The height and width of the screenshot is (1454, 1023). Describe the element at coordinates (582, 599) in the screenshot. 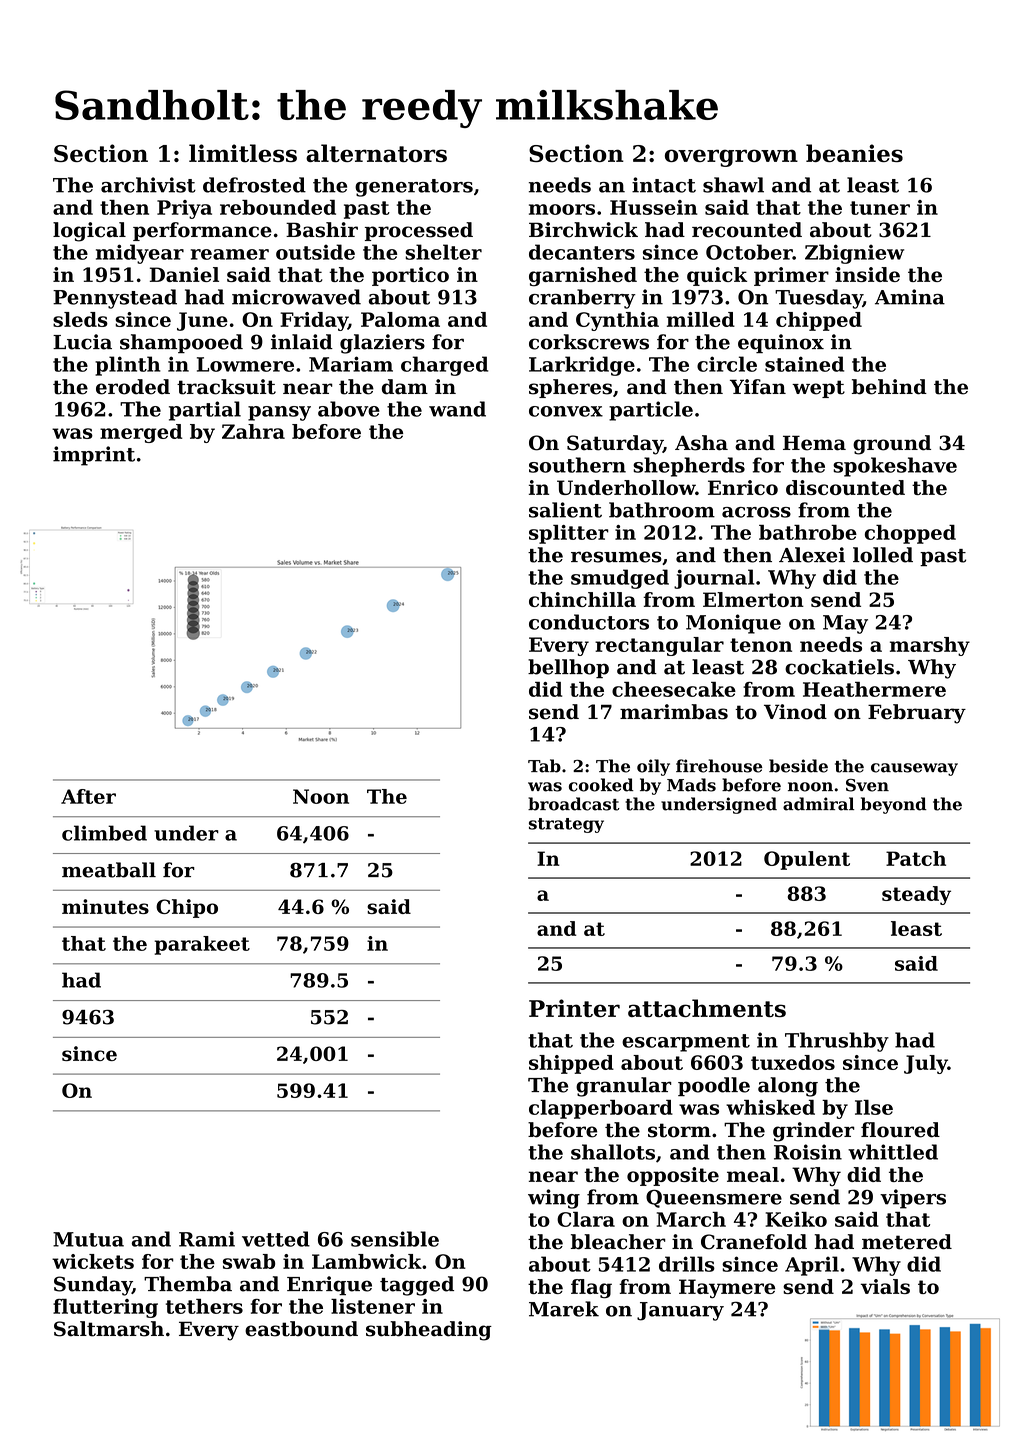

I see `chinchilla` at that location.
